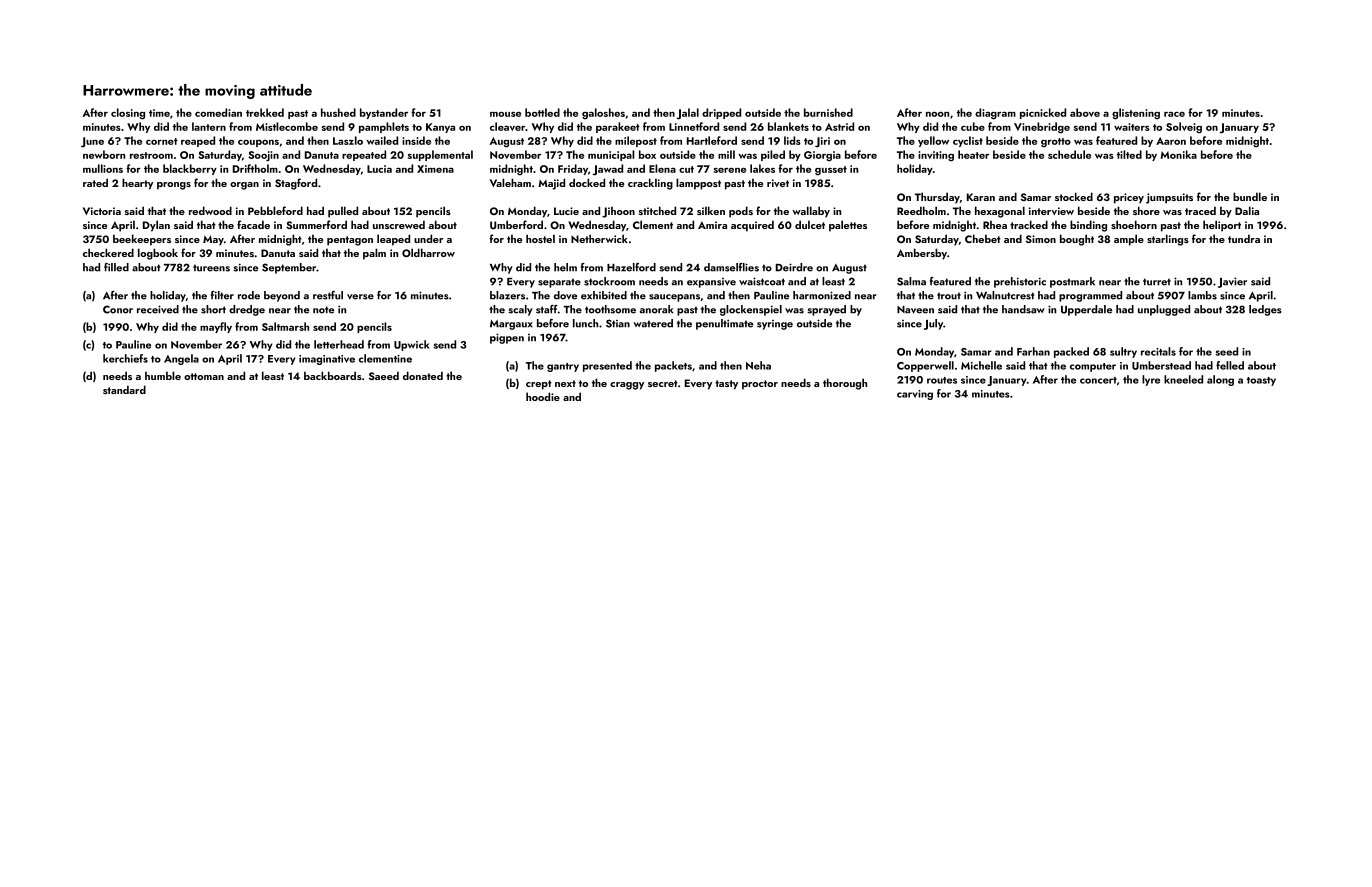 This screenshot has width=1372, height=887. I want to click on lantern, so click(209, 126).
